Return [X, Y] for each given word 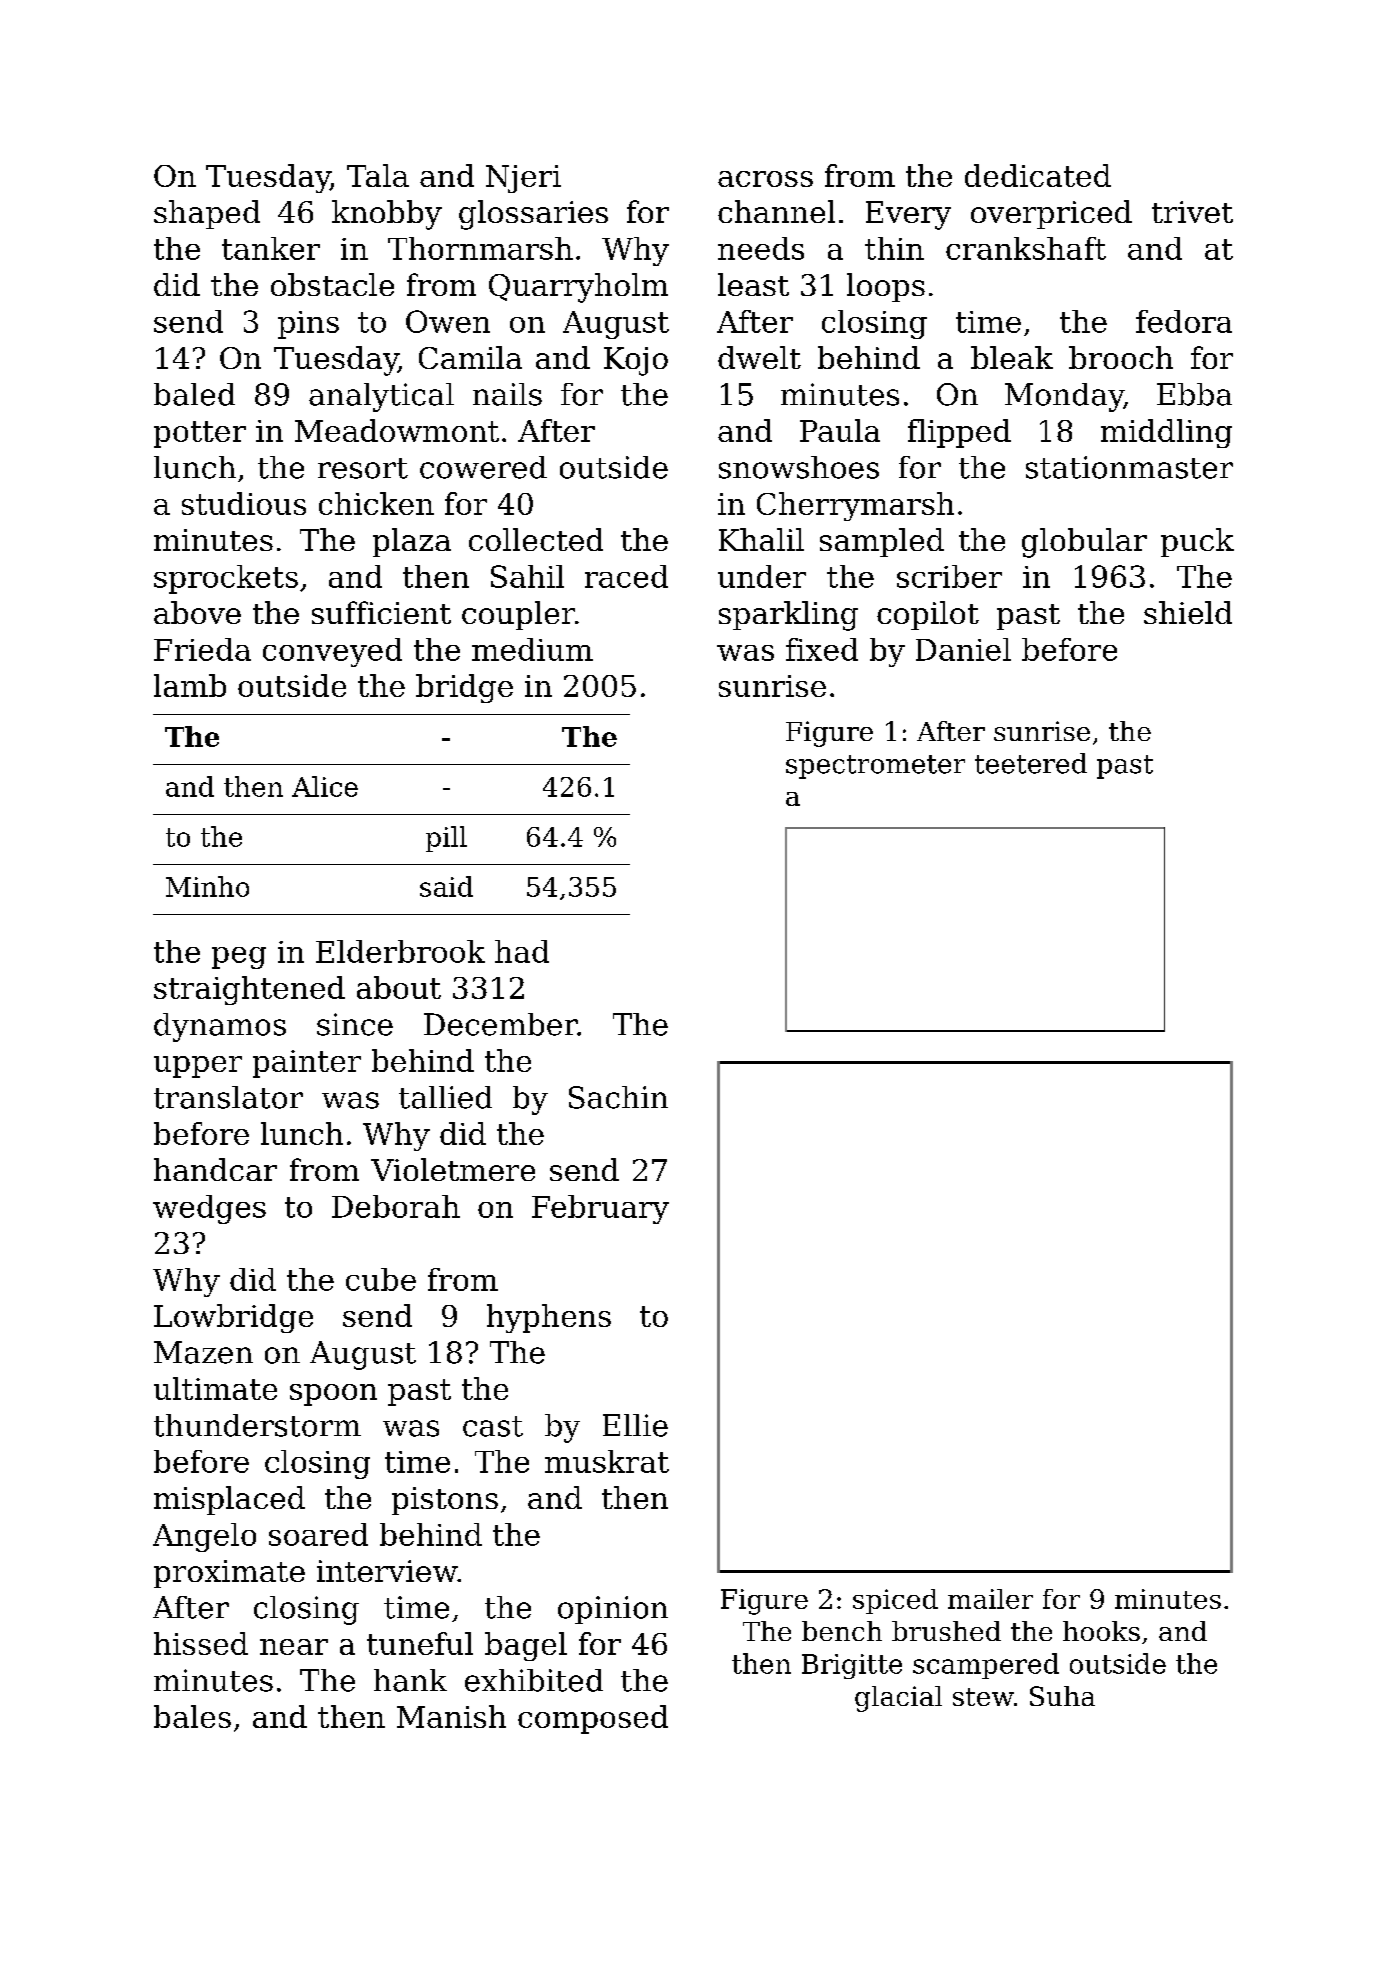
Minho [207, 886]
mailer [990, 1599]
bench [842, 1631]
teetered [1031, 763]
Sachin [618, 1097]
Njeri [523, 179]
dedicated [1038, 175]
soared [318, 1534]
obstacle [332, 284]
